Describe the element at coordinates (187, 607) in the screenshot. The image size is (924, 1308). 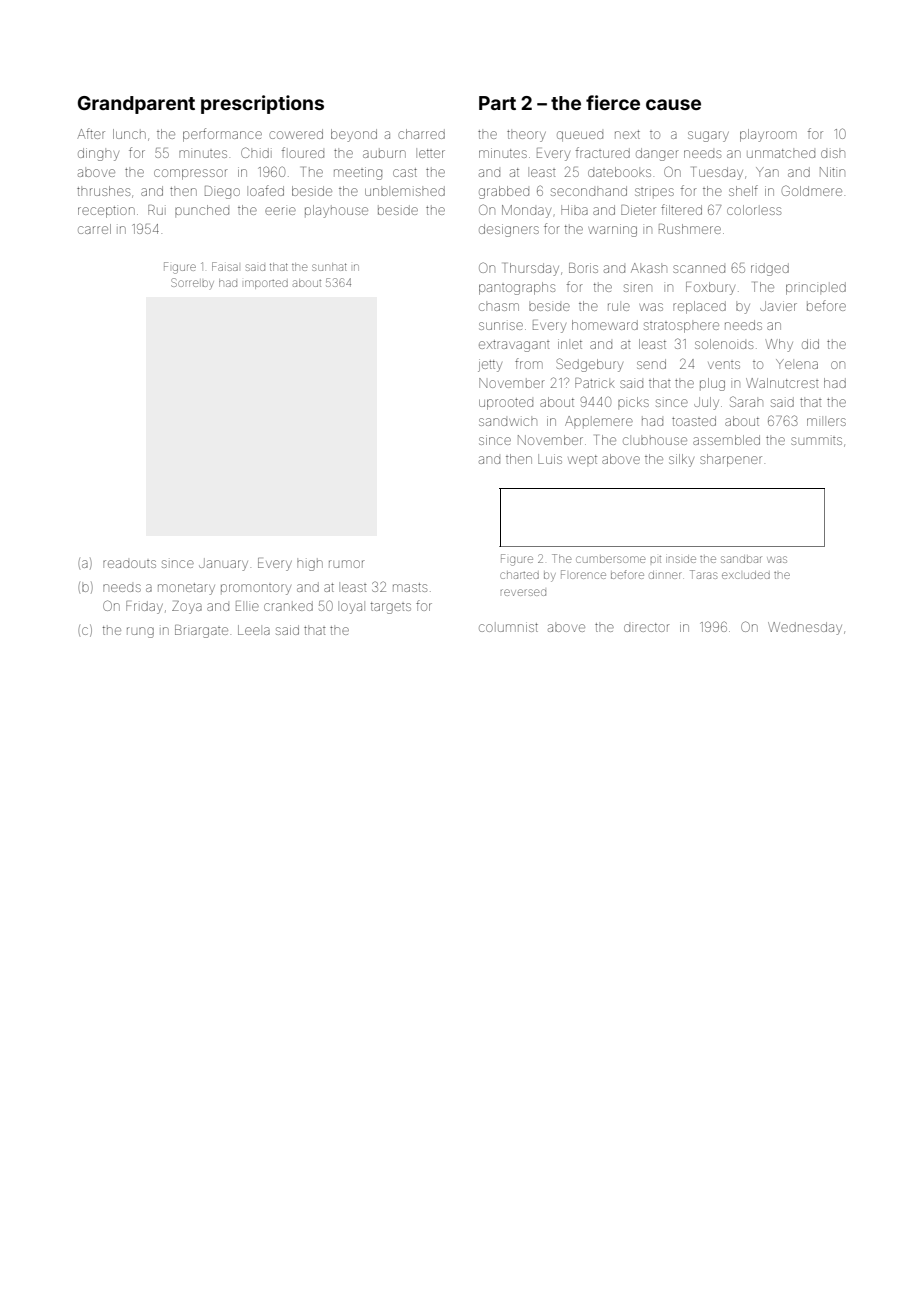
I see `Zoya` at that location.
